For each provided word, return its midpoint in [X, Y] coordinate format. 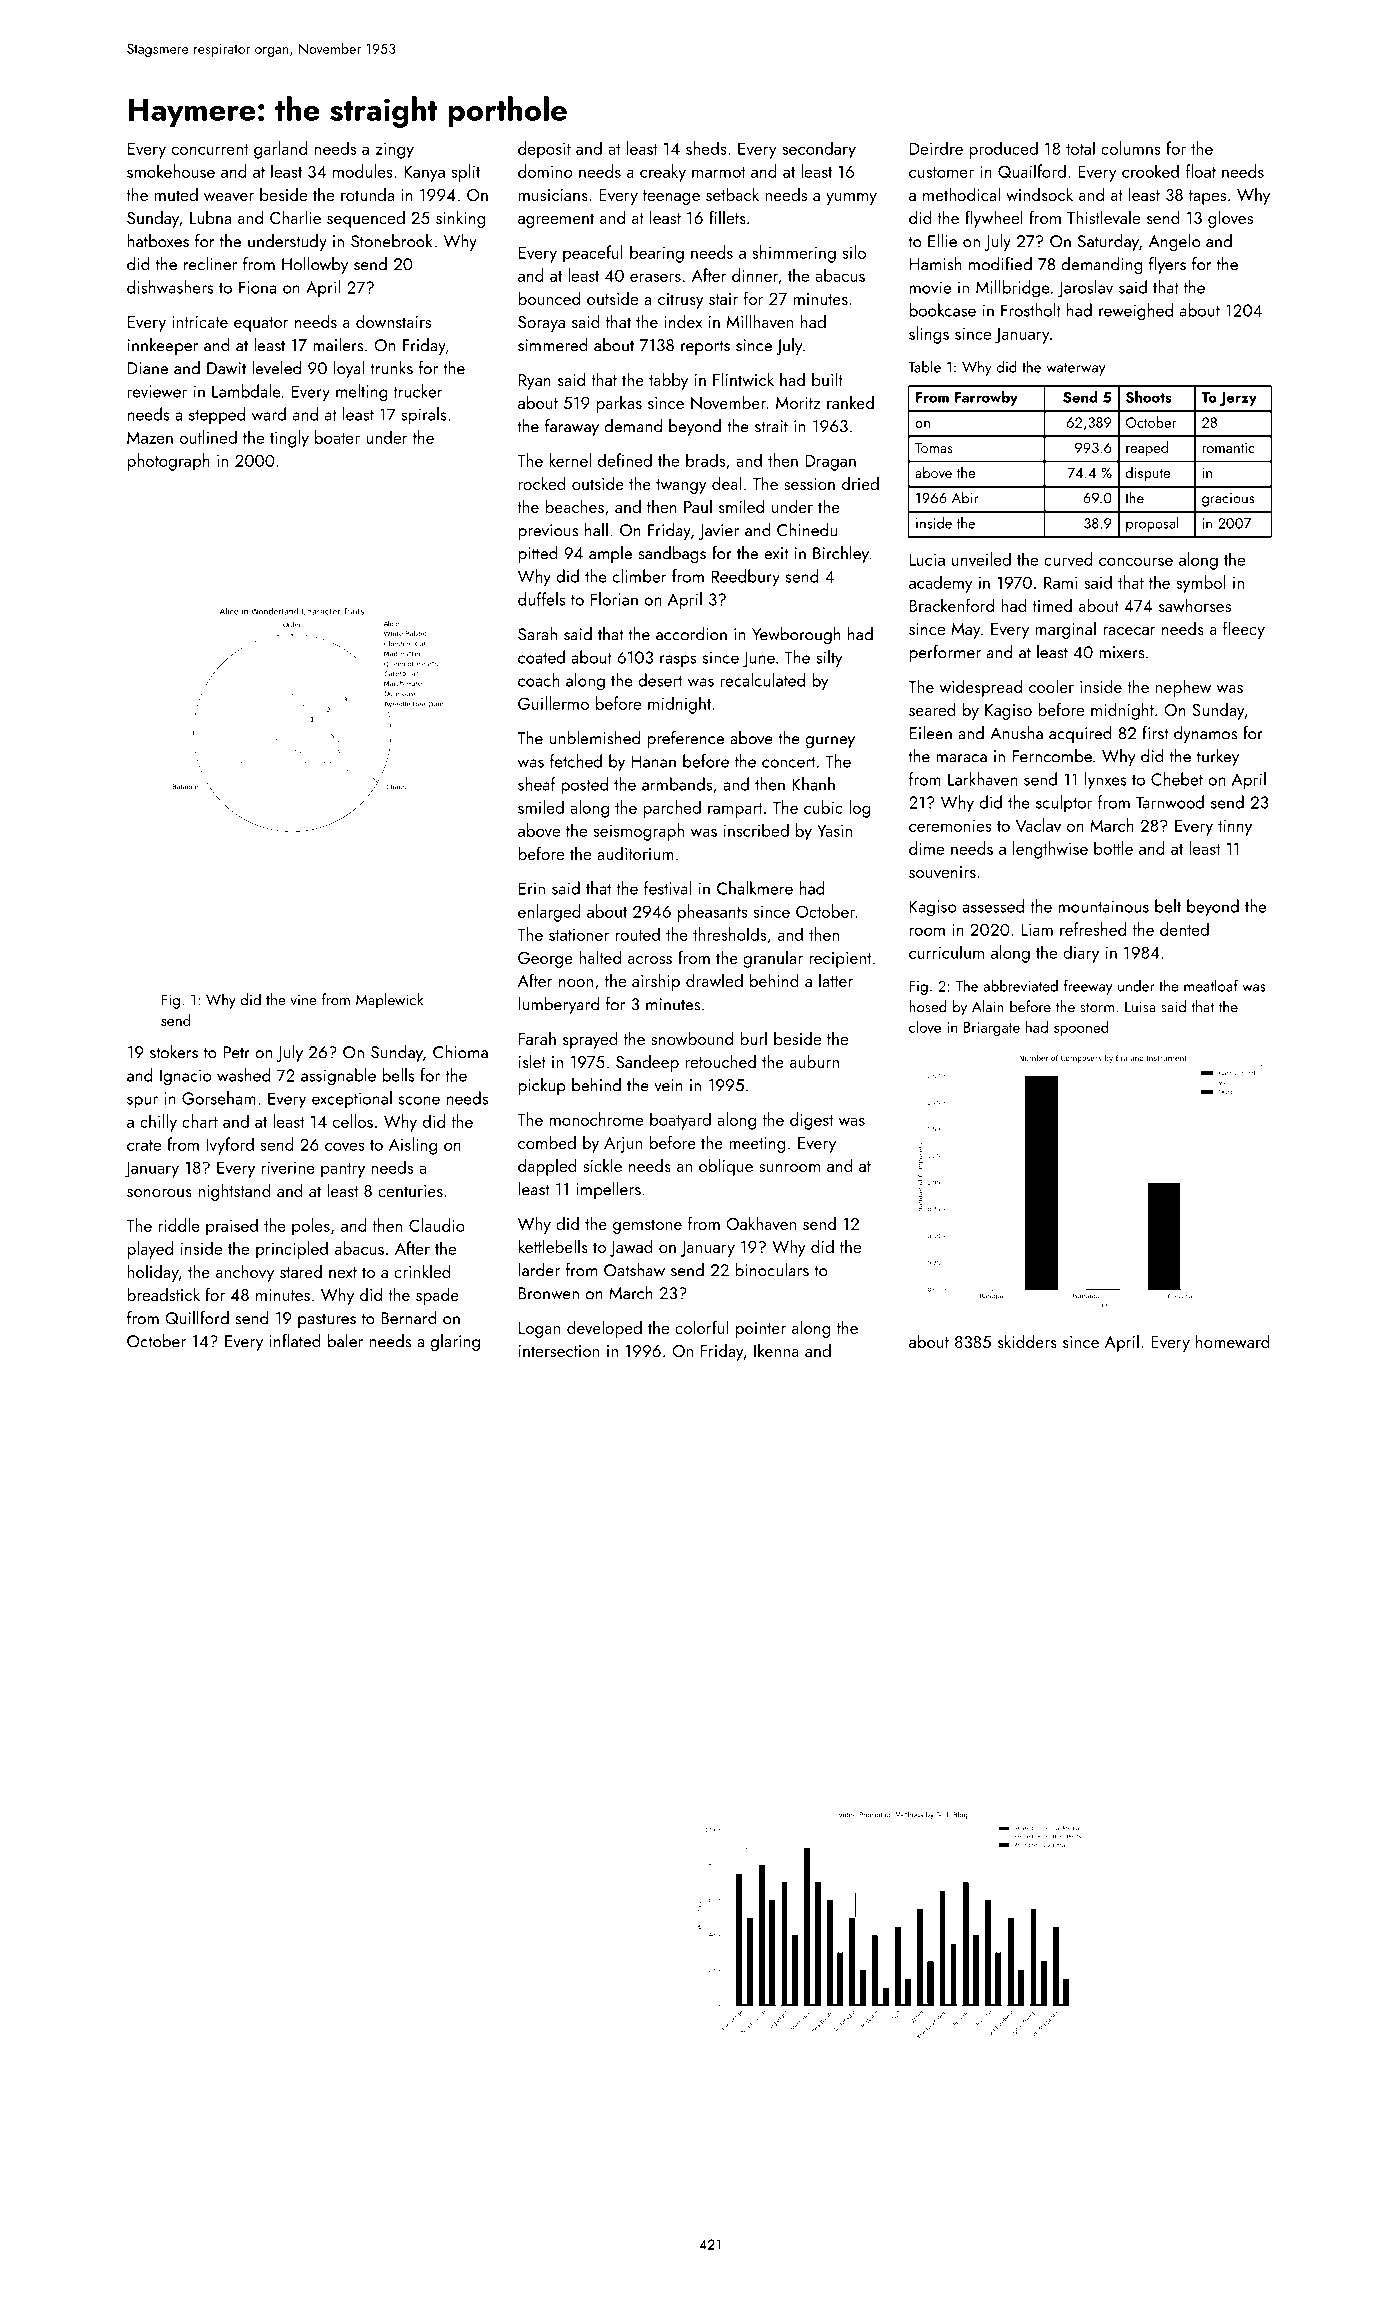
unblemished [595, 738]
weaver [229, 197]
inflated [295, 1341]
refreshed [1093, 929]
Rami [1060, 583]
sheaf [537, 784]
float [1201, 171]
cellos [353, 1121]
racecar [1129, 631]
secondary [819, 150]
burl [753, 1038]
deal [726, 483]
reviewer [157, 391]
